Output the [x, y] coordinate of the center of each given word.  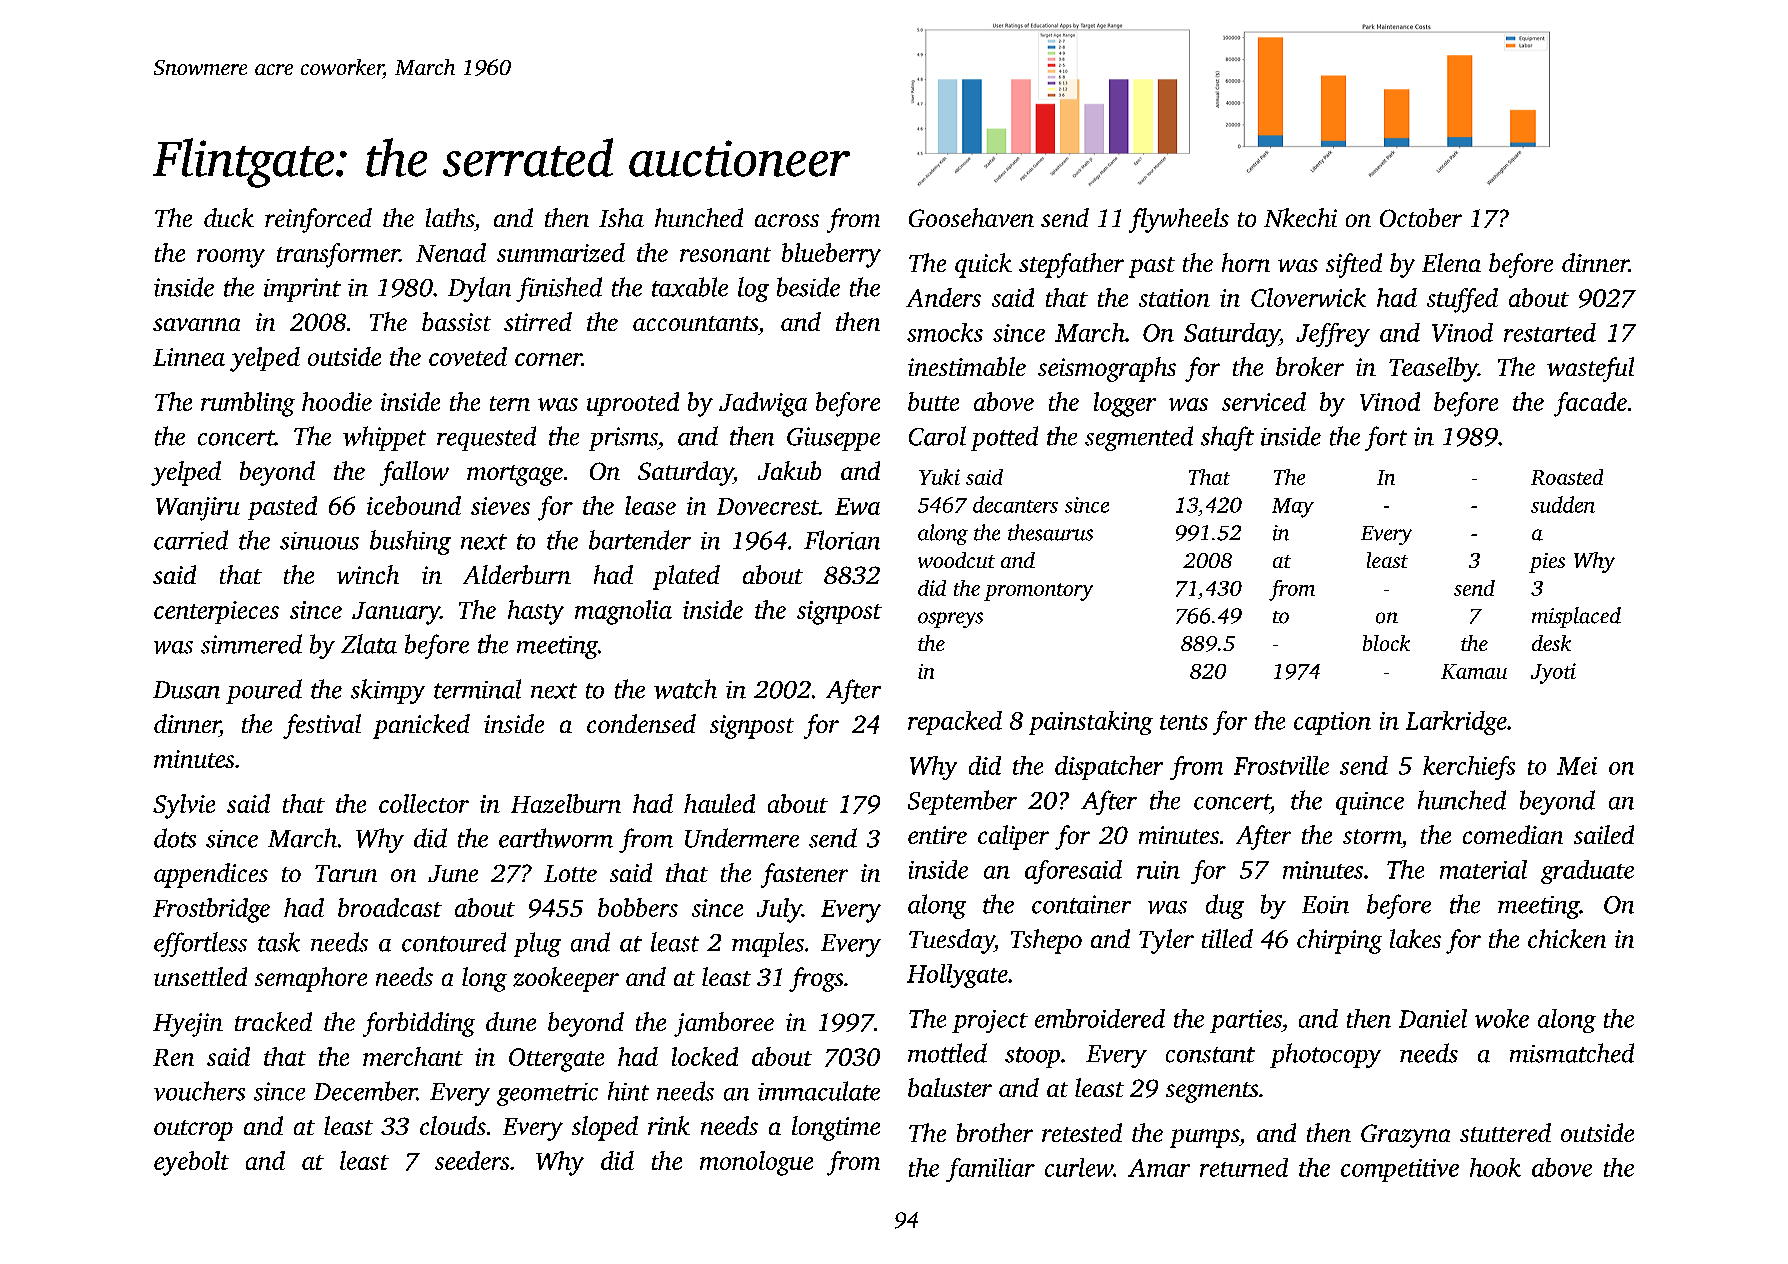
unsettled [200, 976]
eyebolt [191, 1163]
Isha [621, 217]
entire [937, 835]
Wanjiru [198, 509]
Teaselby [1433, 369]
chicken [1567, 938]
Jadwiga [763, 404]
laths [450, 217]
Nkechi [1300, 217]
